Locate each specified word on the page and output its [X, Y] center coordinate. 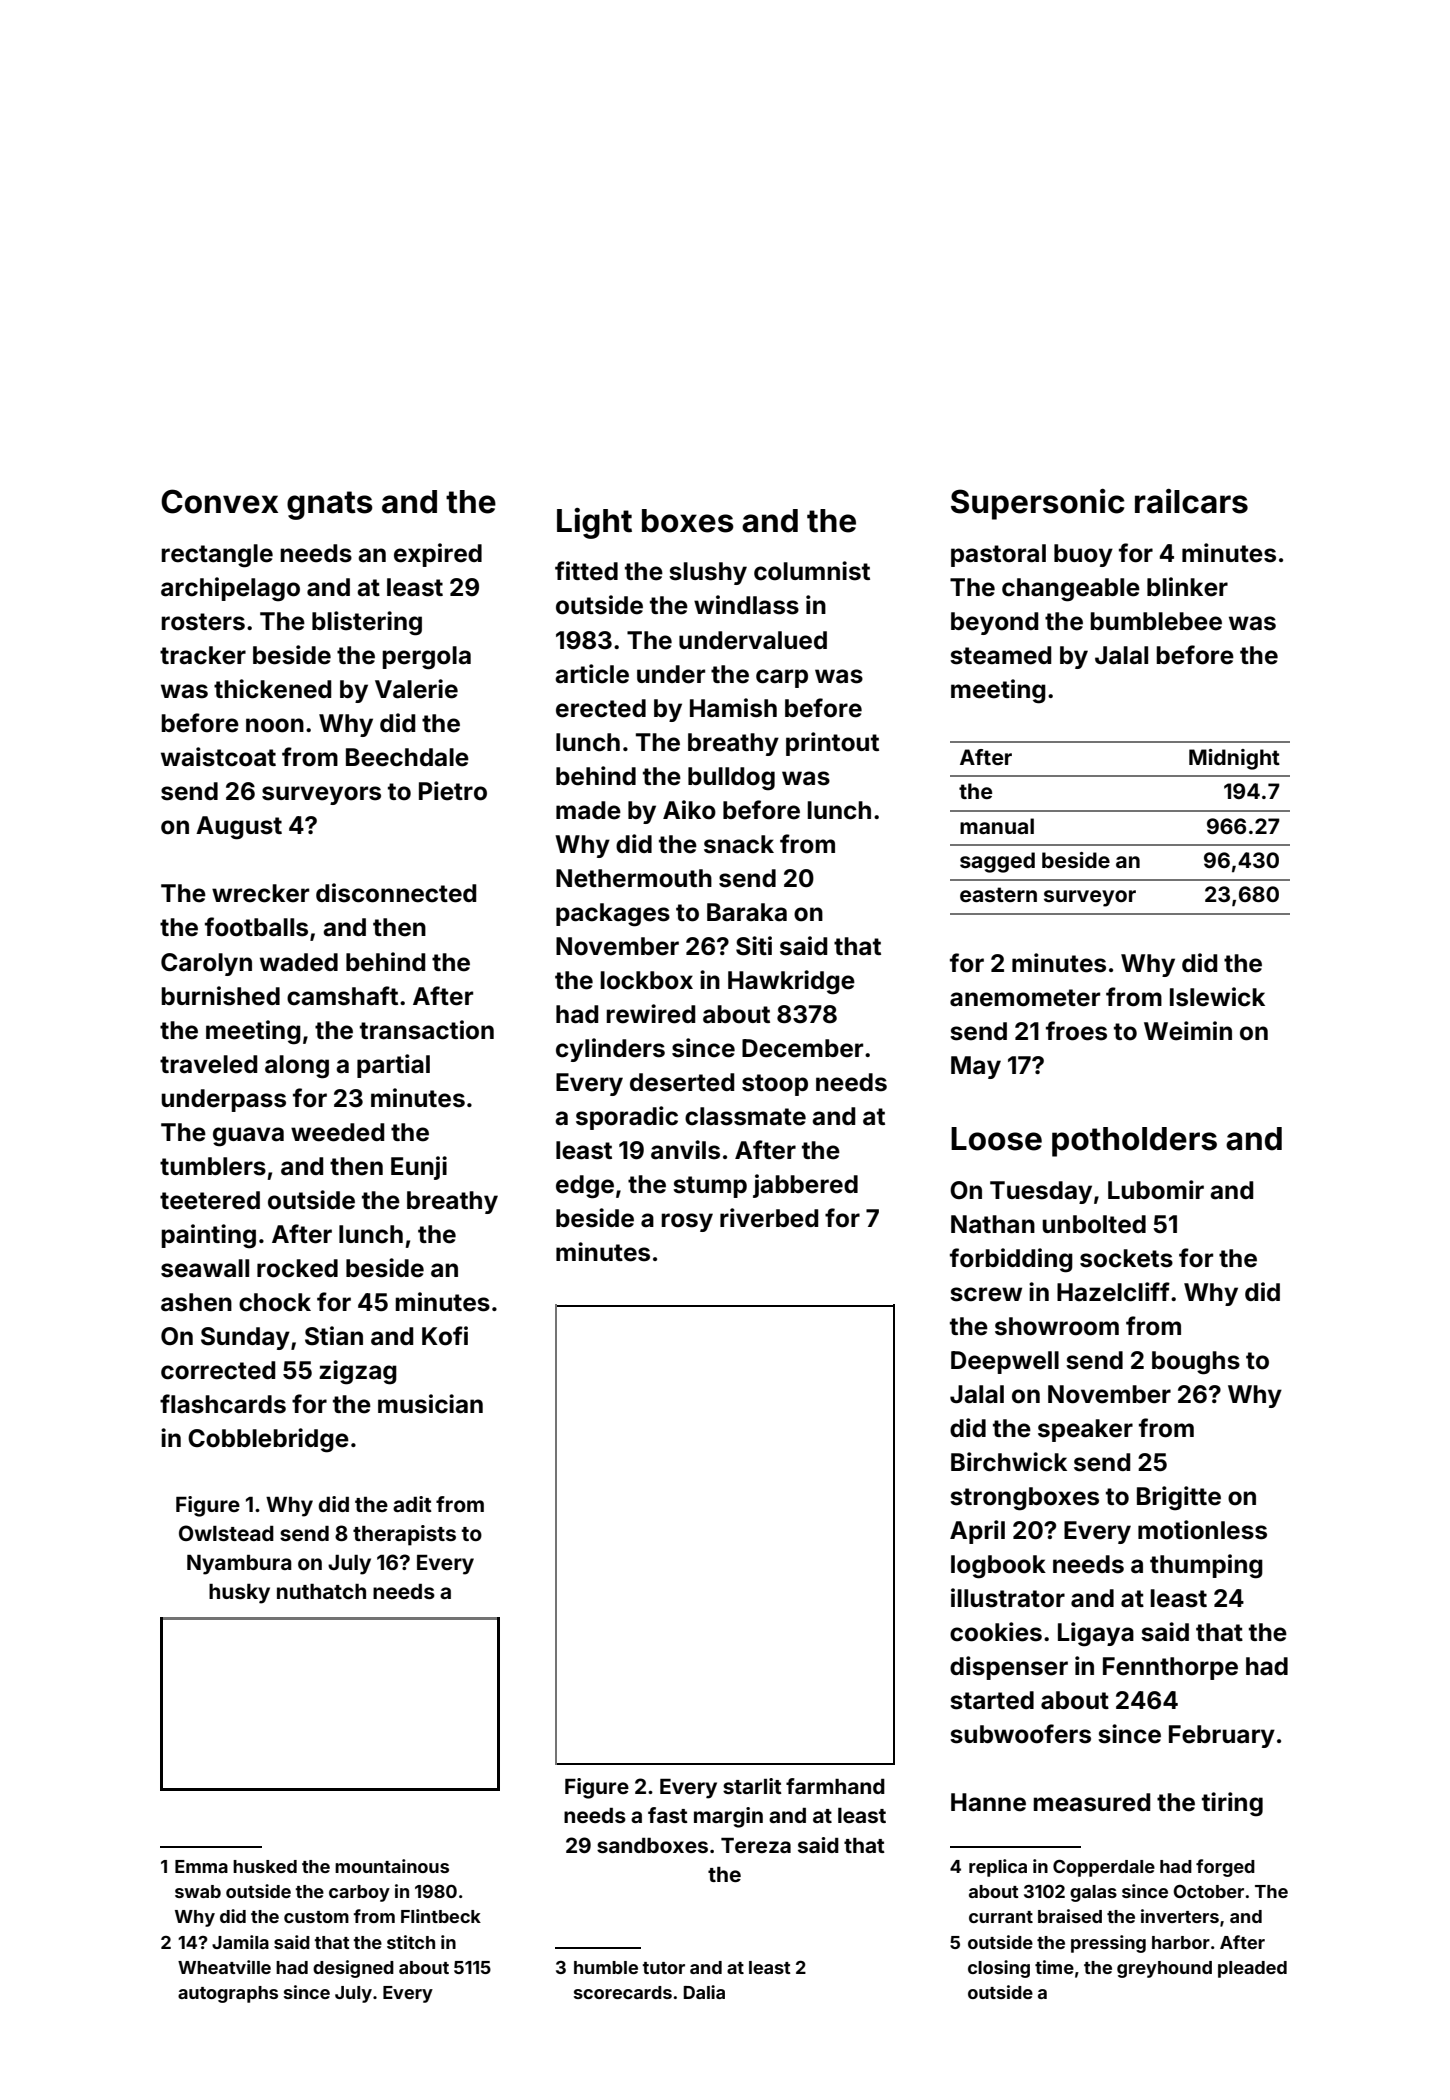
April [977, 1532]
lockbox [646, 980]
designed [353, 1969]
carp [782, 678]
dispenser [1009, 1668]
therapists [404, 1535]
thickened [272, 689]
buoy [1083, 555]
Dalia [704, 1992]
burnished [220, 996]
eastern [998, 894]
